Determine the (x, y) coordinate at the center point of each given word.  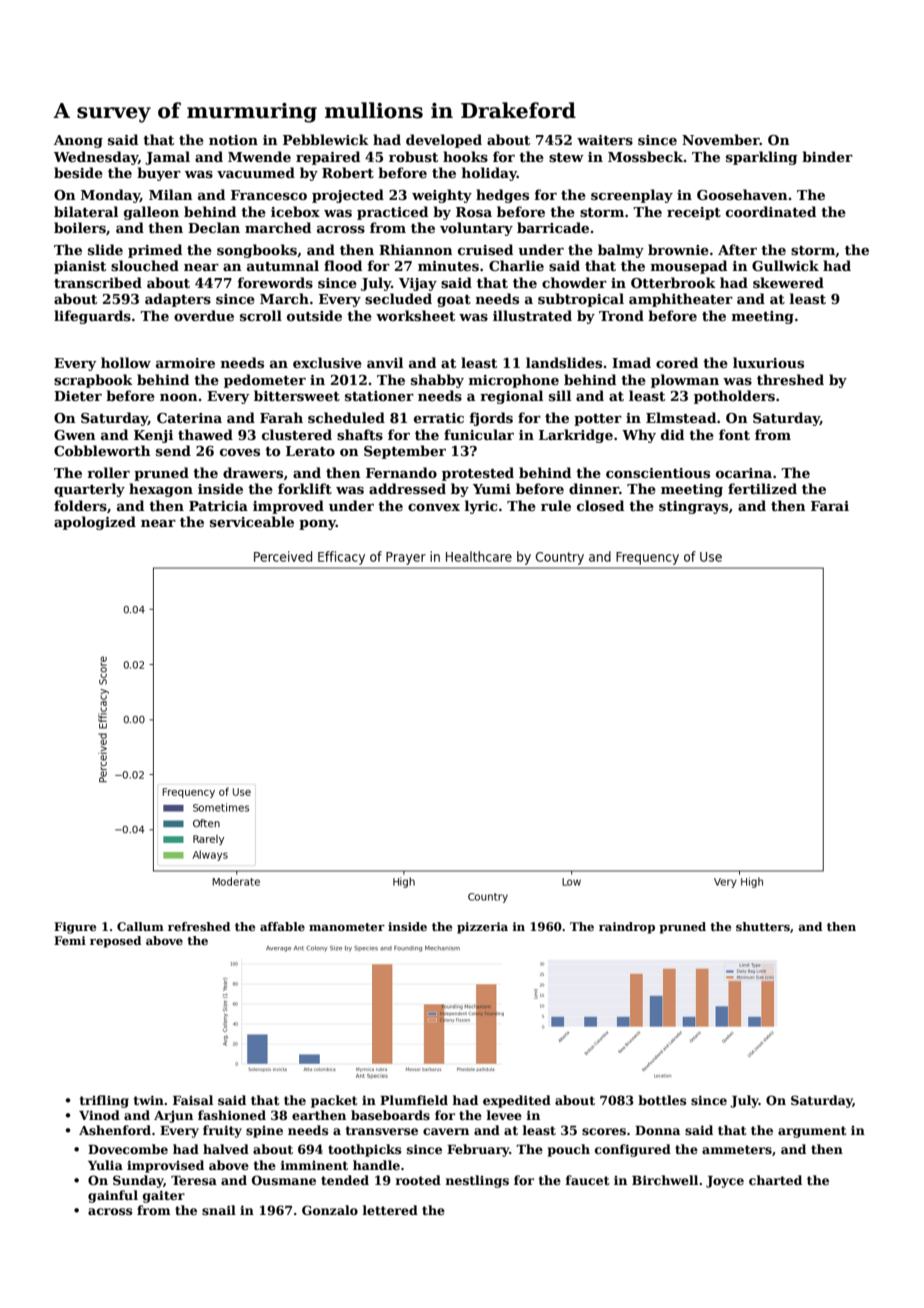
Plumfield (414, 1100)
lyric (481, 507)
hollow (126, 362)
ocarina (744, 473)
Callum (140, 926)
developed (444, 141)
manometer (347, 927)
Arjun (173, 1117)
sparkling (761, 158)
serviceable (252, 521)
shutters (763, 926)
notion (233, 140)
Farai (830, 506)
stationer (379, 396)
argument (812, 1132)
